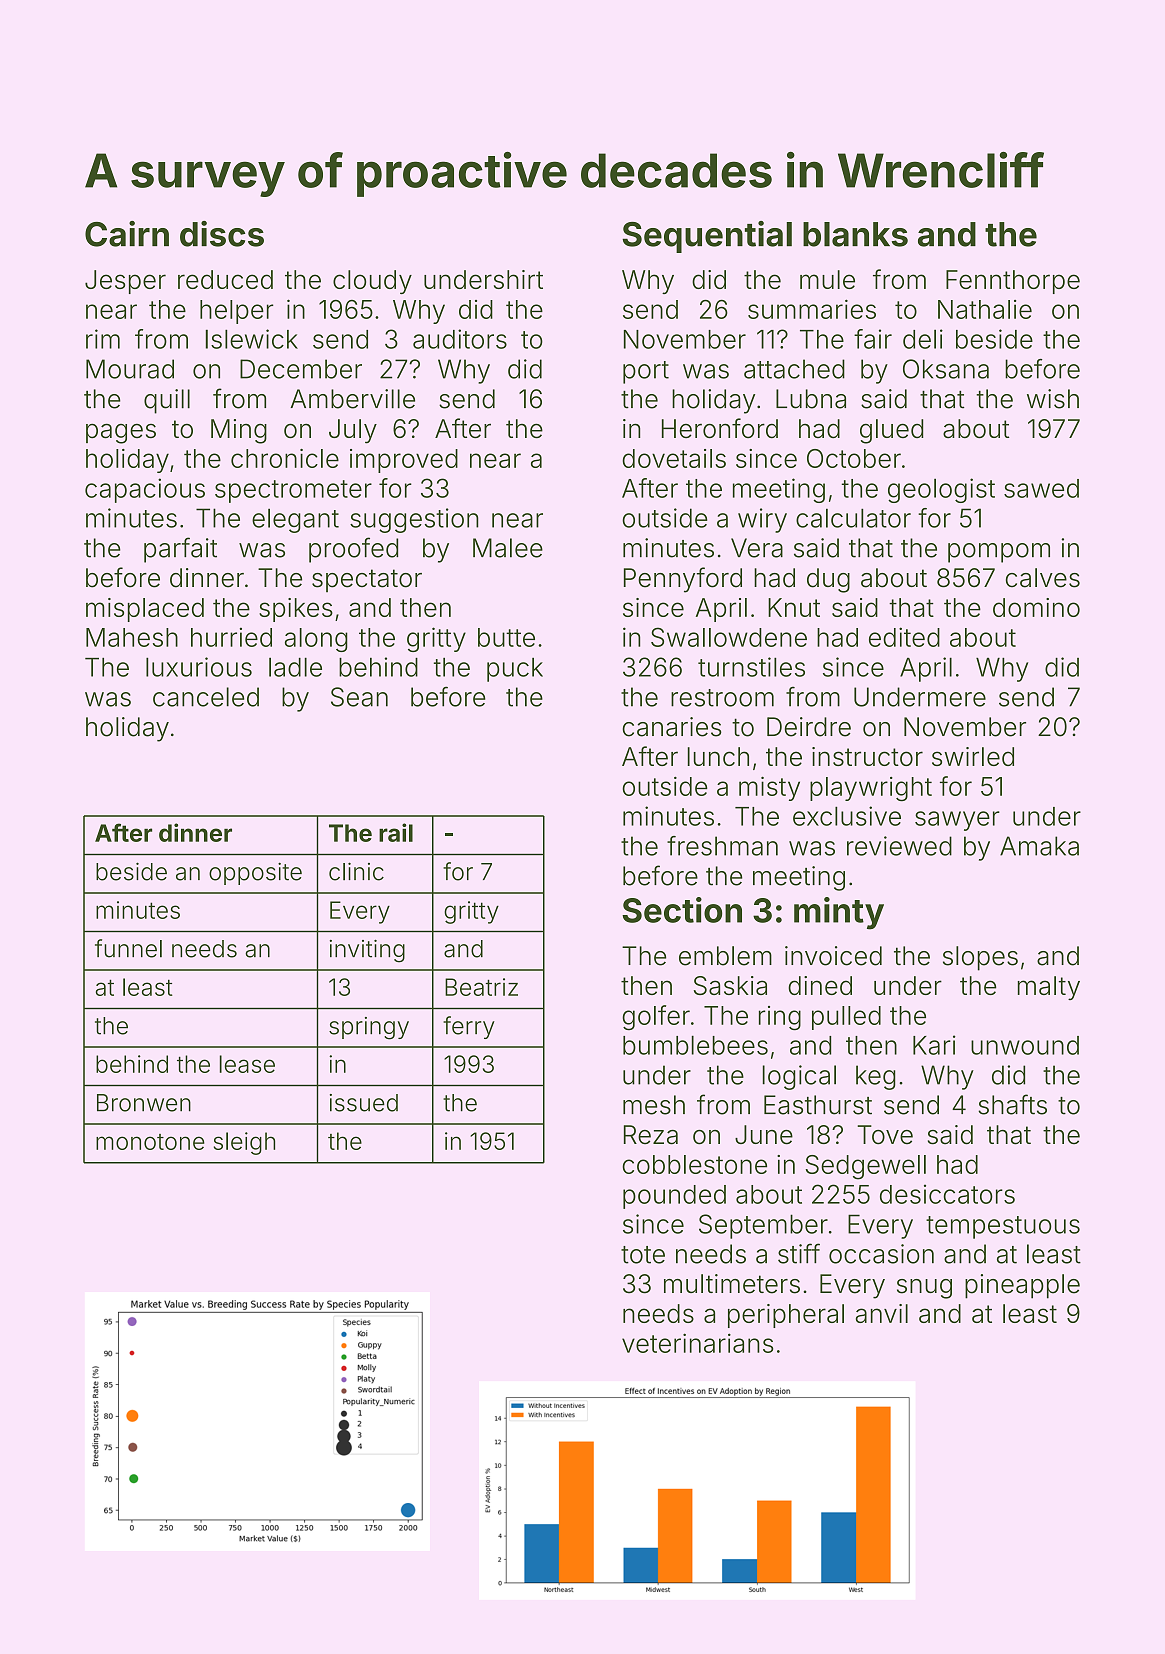 The width and height of the screenshot is (1165, 1654). Describe the element at coordinates (885, 1135) in the screenshot. I see `Tove` at that location.
